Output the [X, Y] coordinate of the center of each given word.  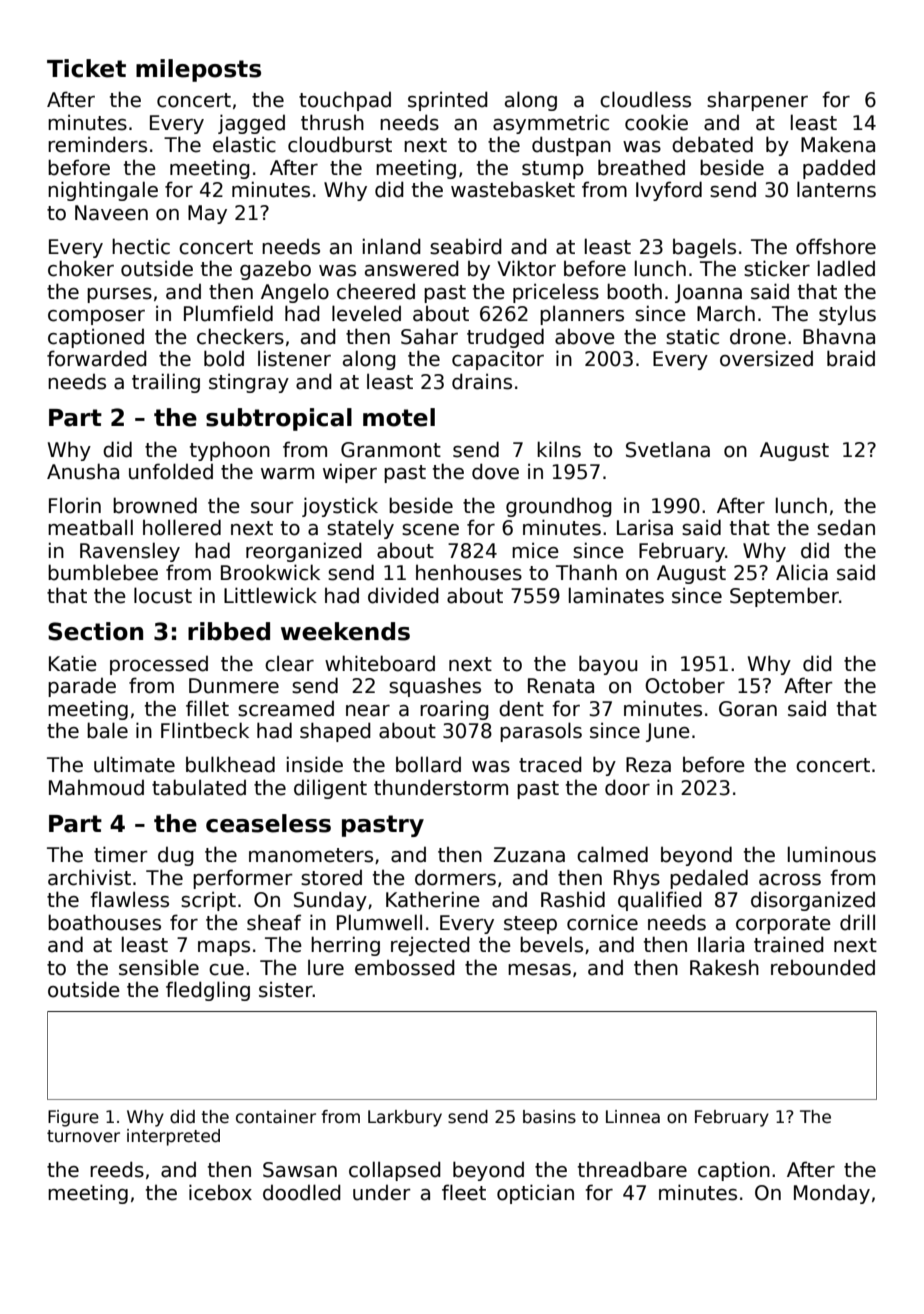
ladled [846, 268]
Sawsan [300, 1170]
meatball [90, 527]
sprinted [448, 101]
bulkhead [230, 764]
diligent [330, 789]
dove [495, 471]
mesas [539, 970]
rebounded [823, 967]
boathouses [104, 922]
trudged [505, 338]
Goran [748, 709]
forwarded [97, 358]
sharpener [757, 101]
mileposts [198, 70]
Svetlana [668, 449]
